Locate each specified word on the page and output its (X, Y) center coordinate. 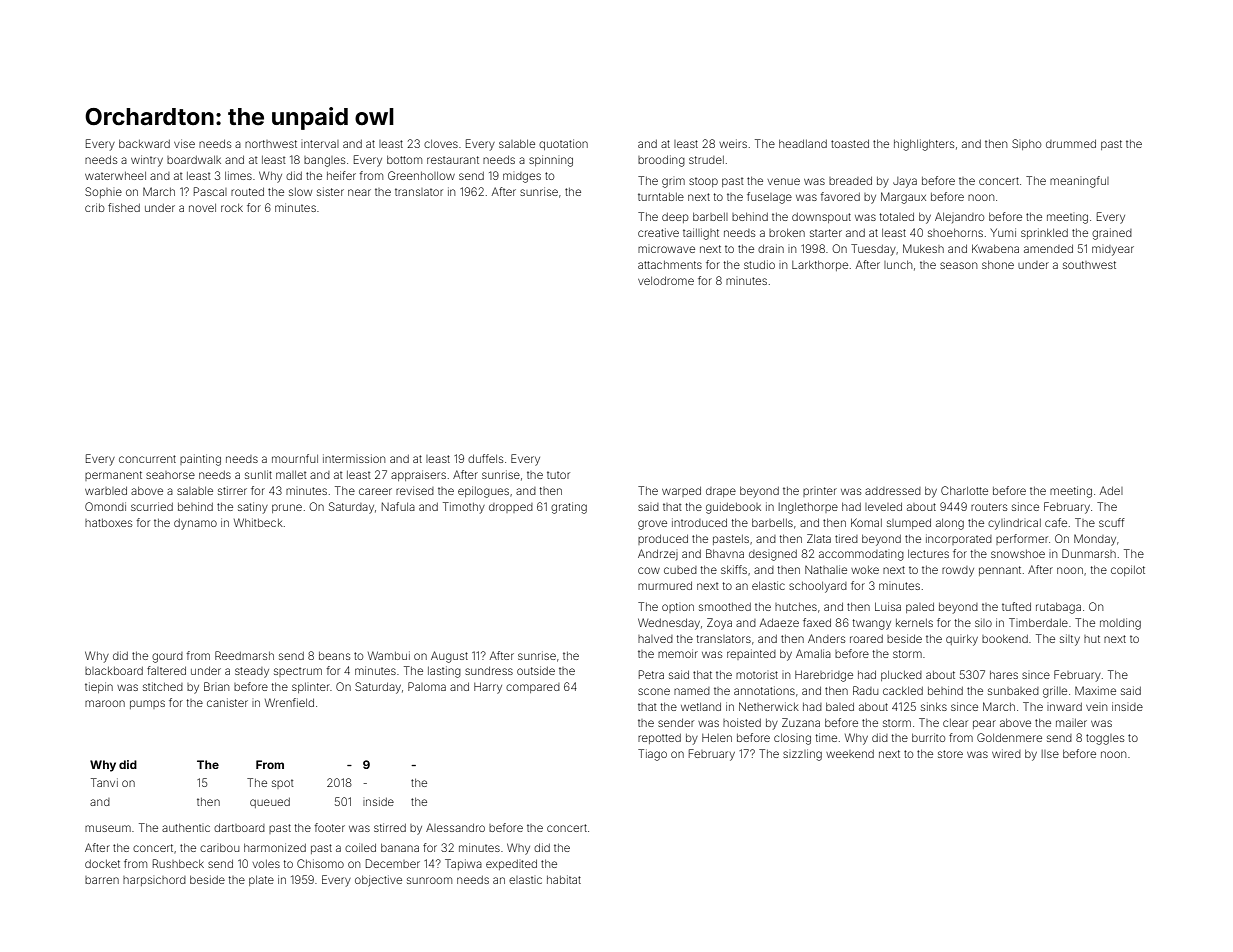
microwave (666, 249)
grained (1112, 234)
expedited (511, 865)
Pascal (210, 191)
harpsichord (154, 881)
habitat (564, 879)
